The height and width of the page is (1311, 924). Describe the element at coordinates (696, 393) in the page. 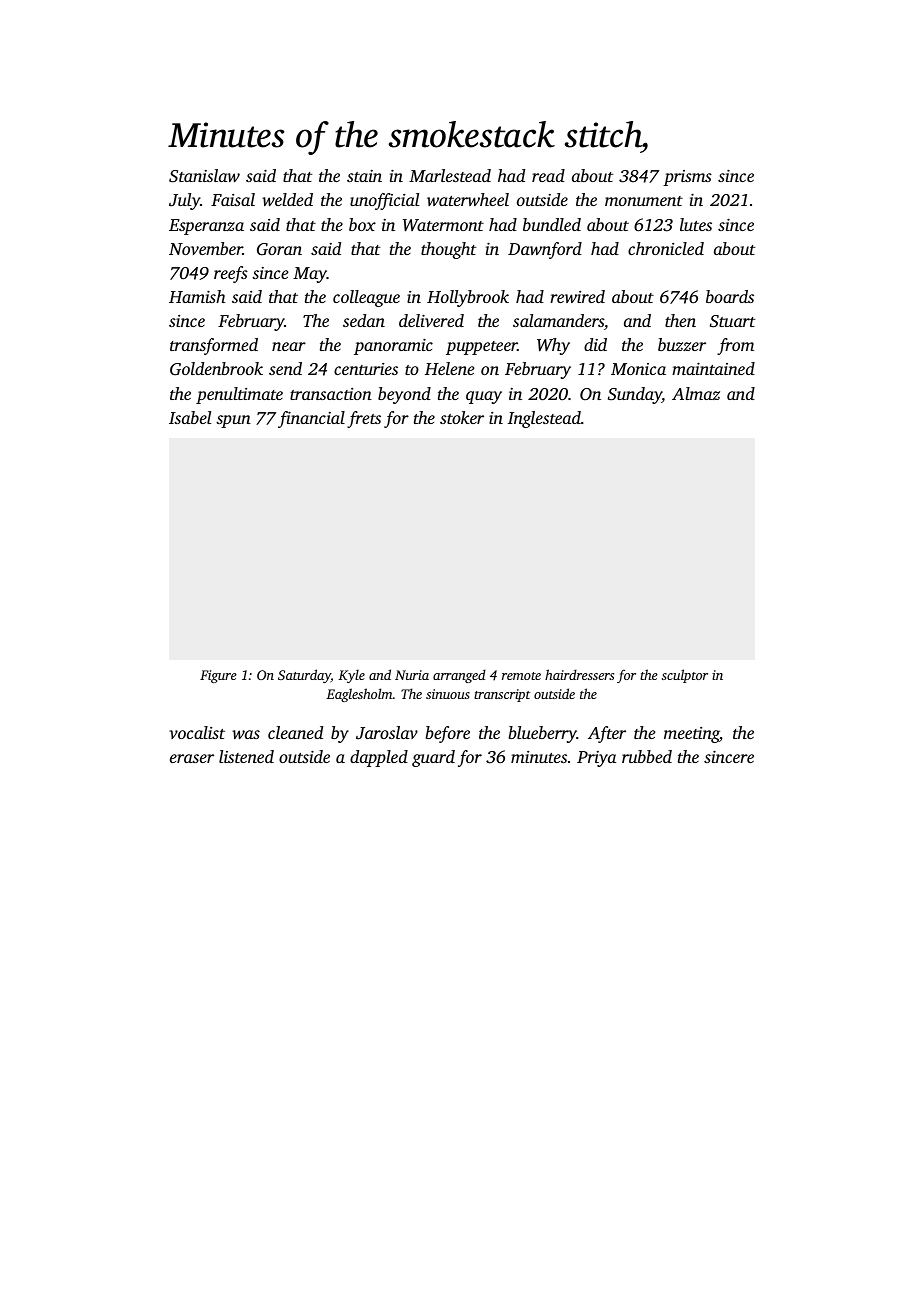

I see `Almaz` at that location.
